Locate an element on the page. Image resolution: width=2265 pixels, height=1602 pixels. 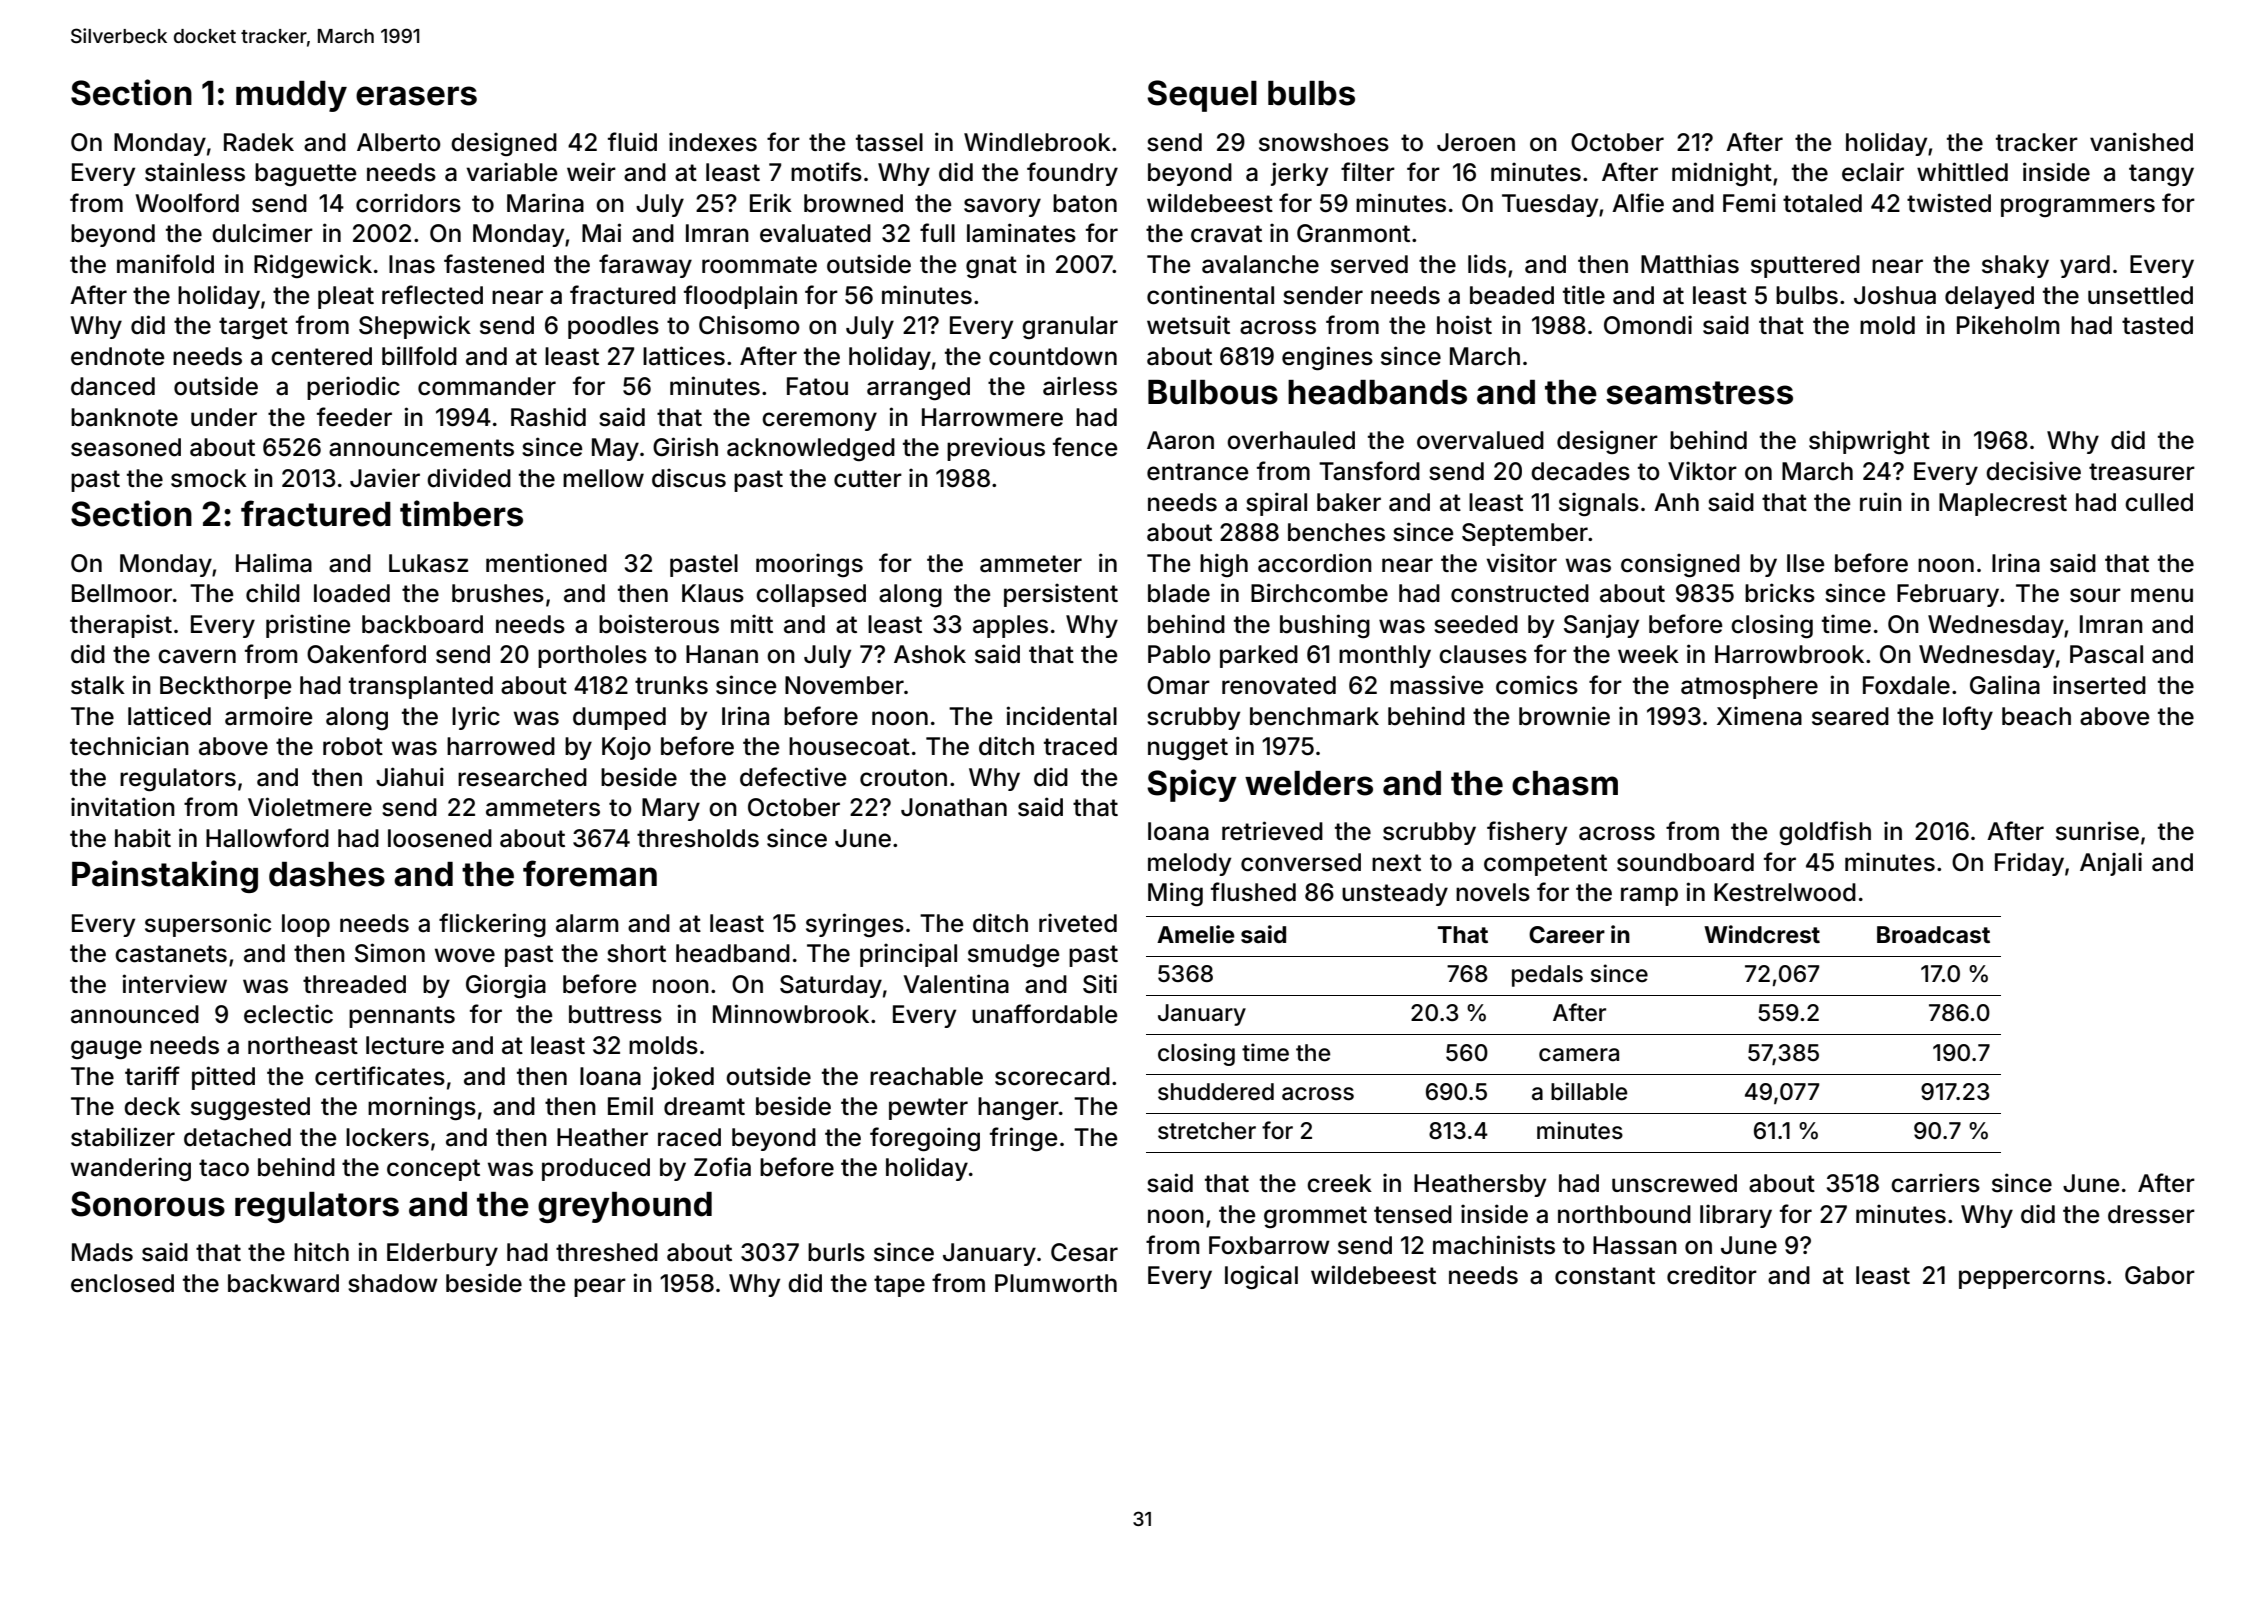
Woolford is located at coordinates (187, 203).
